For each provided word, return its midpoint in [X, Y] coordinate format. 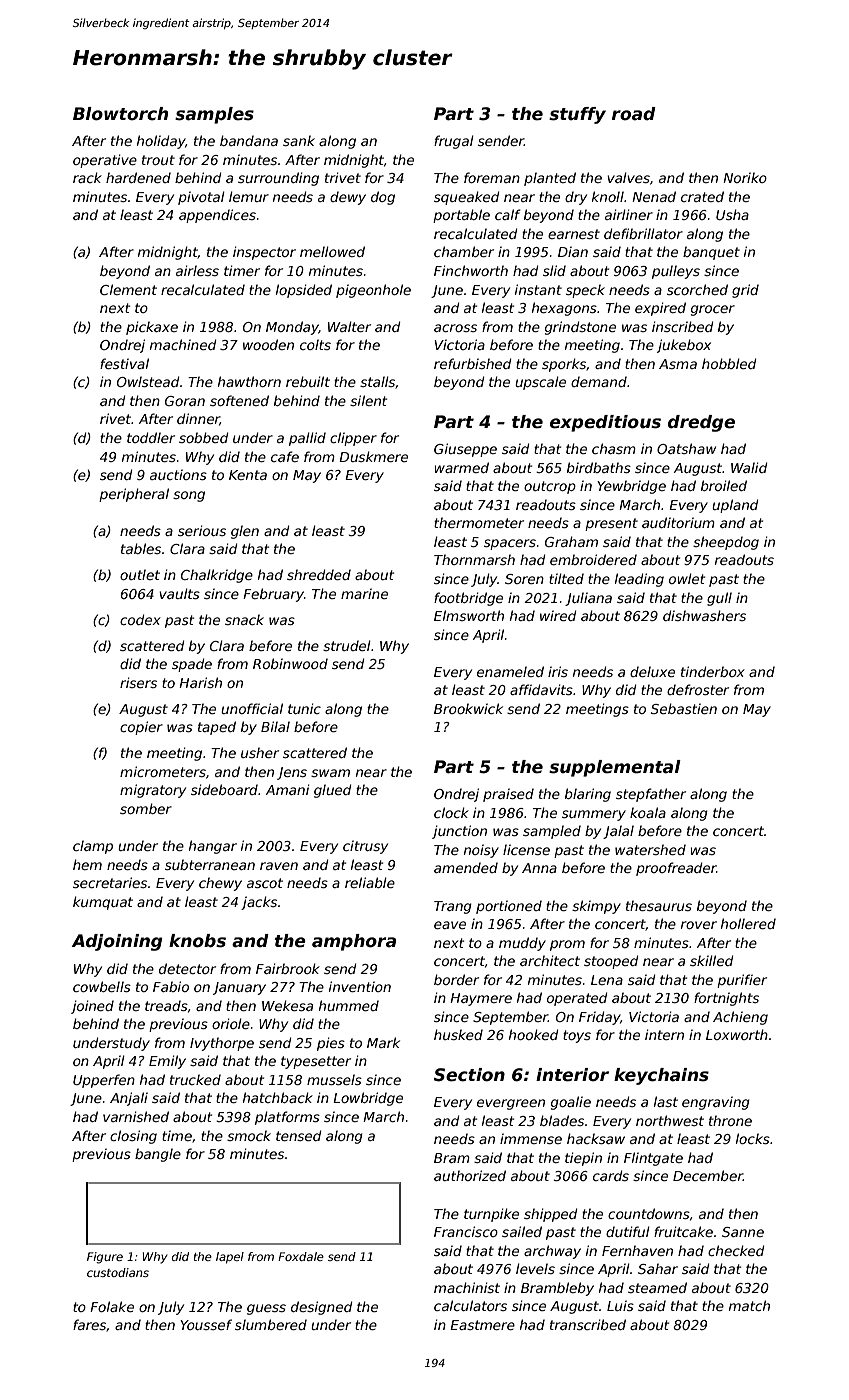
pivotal [201, 198]
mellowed [332, 251]
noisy [481, 851]
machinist [467, 1287]
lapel [230, 1258]
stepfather [651, 795]
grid [745, 291]
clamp [93, 847]
